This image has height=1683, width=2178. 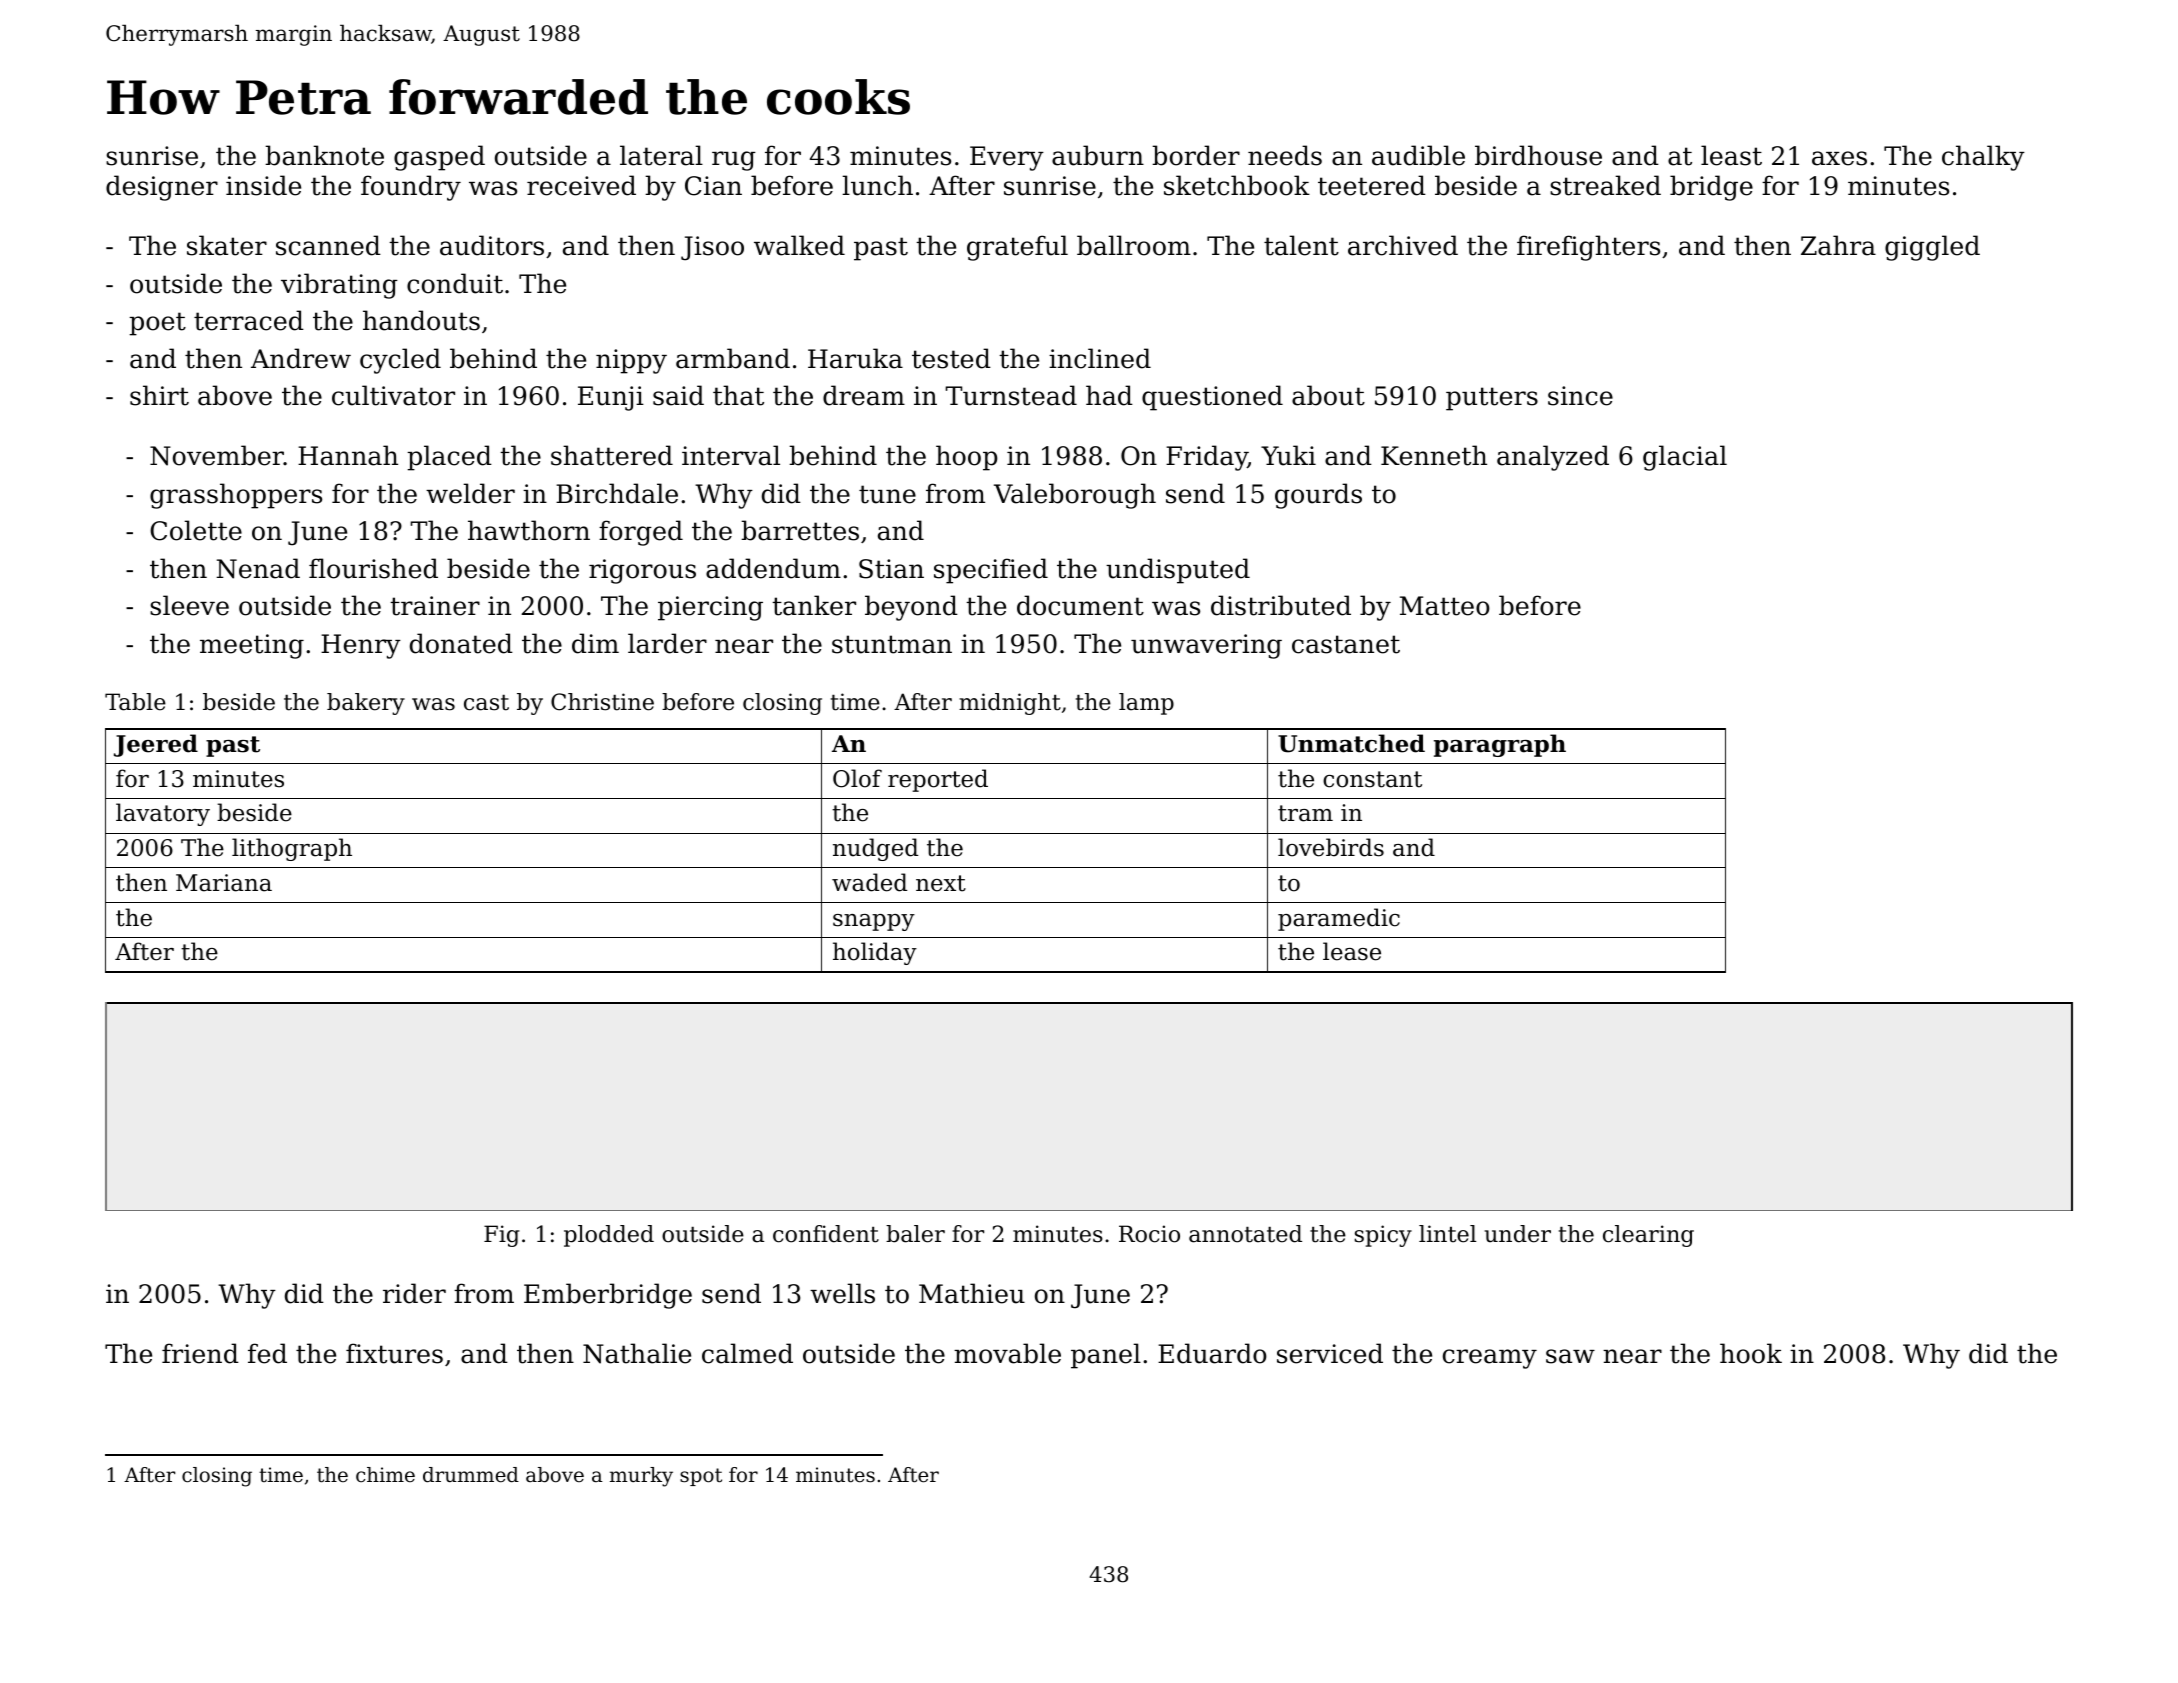 What do you see at coordinates (1339, 919) in the image?
I see `paramedic` at bounding box center [1339, 919].
